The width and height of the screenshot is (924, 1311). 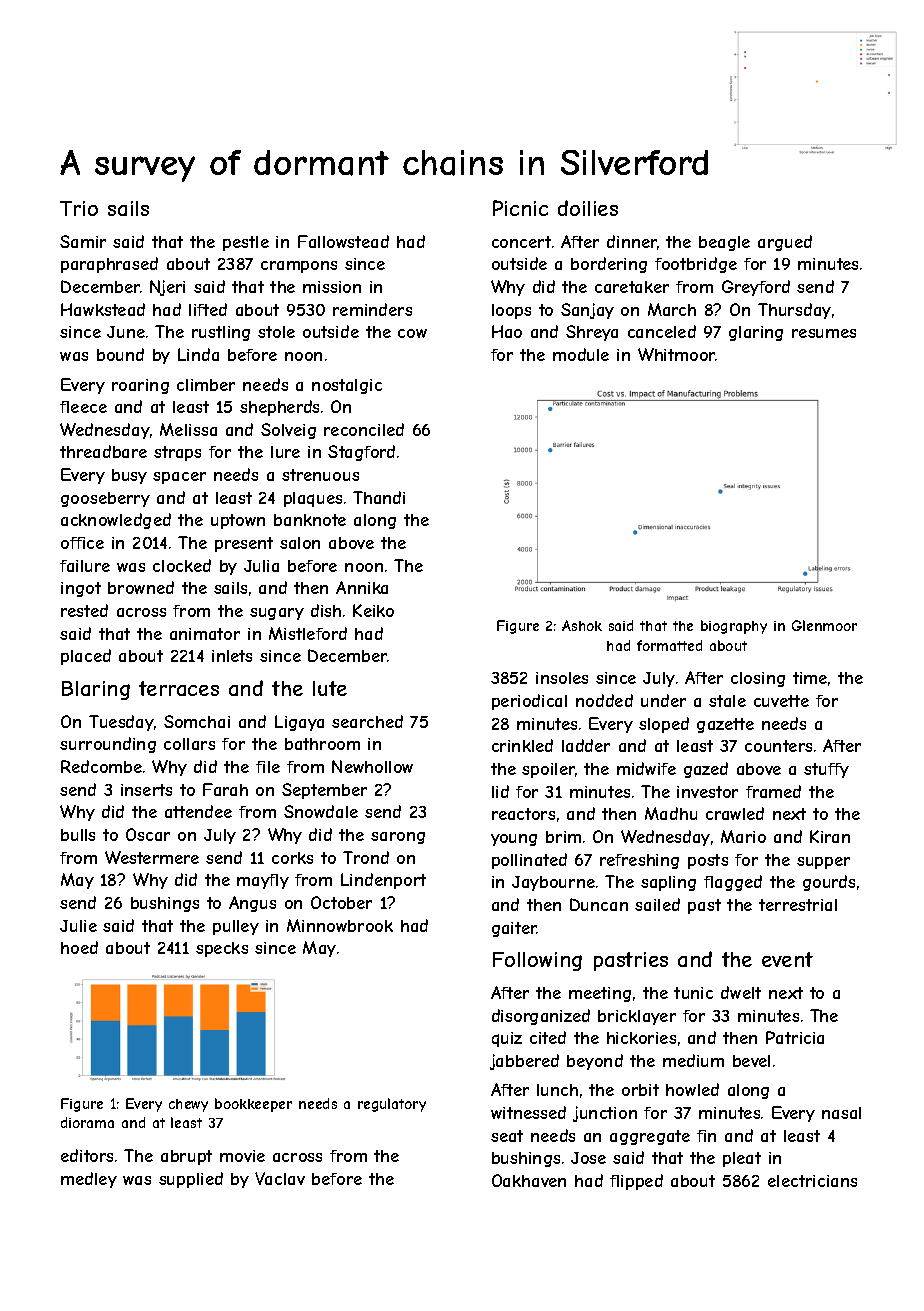 I want to click on Mistleford, so click(x=308, y=633).
